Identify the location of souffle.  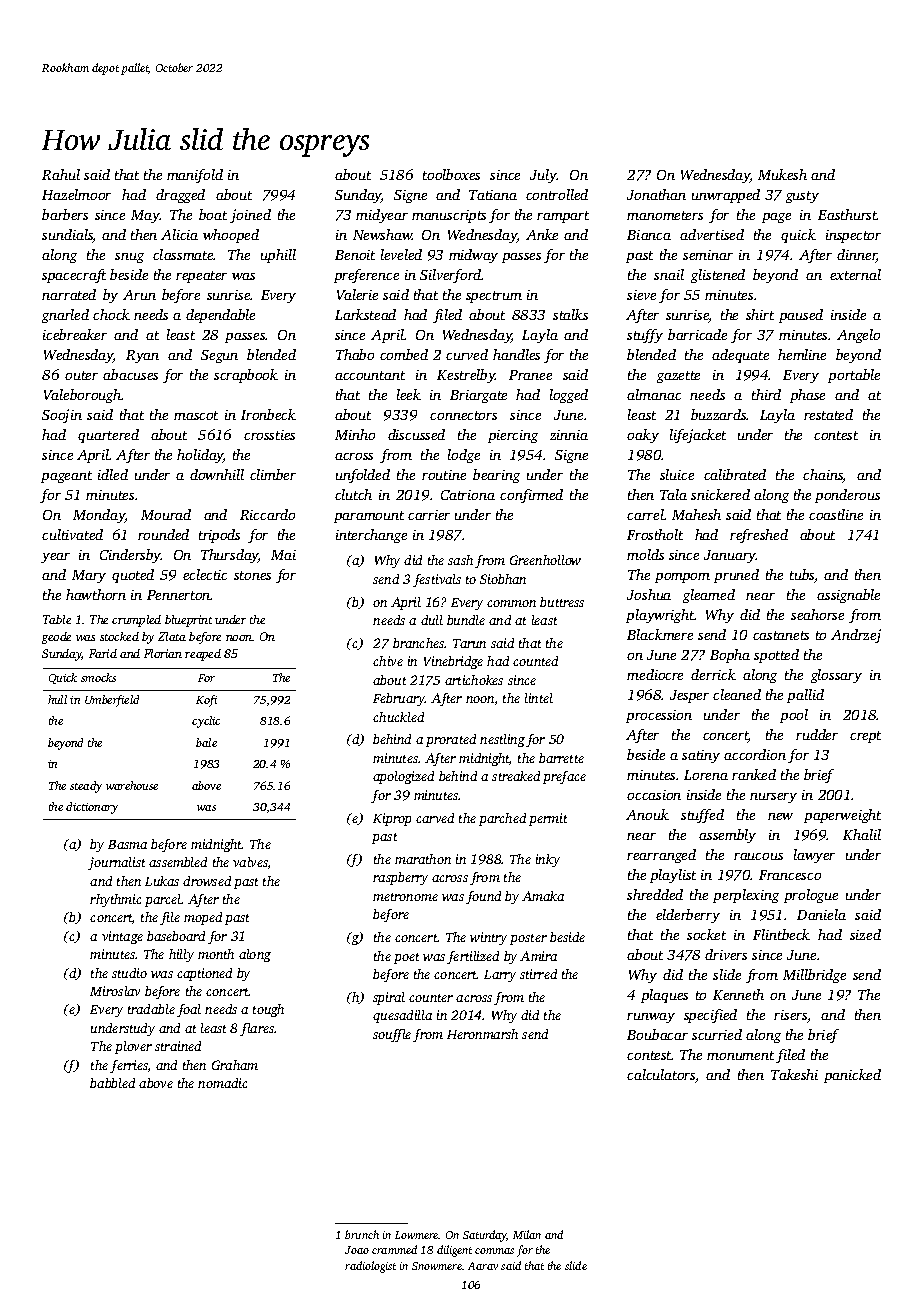
(392, 1035).
